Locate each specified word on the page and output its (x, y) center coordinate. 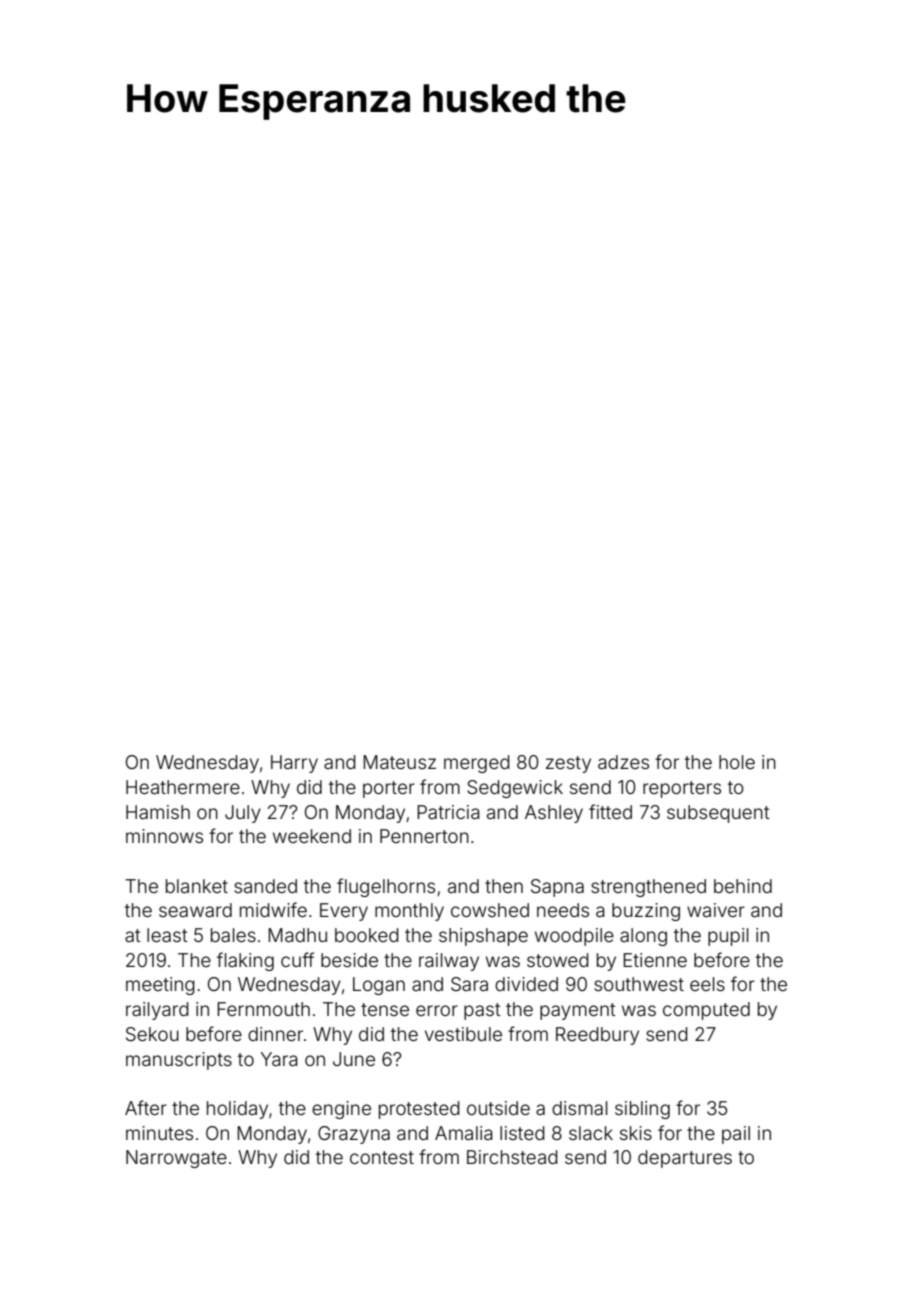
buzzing (646, 912)
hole (737, 762)
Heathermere (183, 787)
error (437, 1010)
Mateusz (399, 762)
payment (578, 1011)
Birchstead (512, 1157)
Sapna (557, 888)
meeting (160, 986)
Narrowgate (176, 1159)
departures (685, 1159)
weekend (312, 836)
